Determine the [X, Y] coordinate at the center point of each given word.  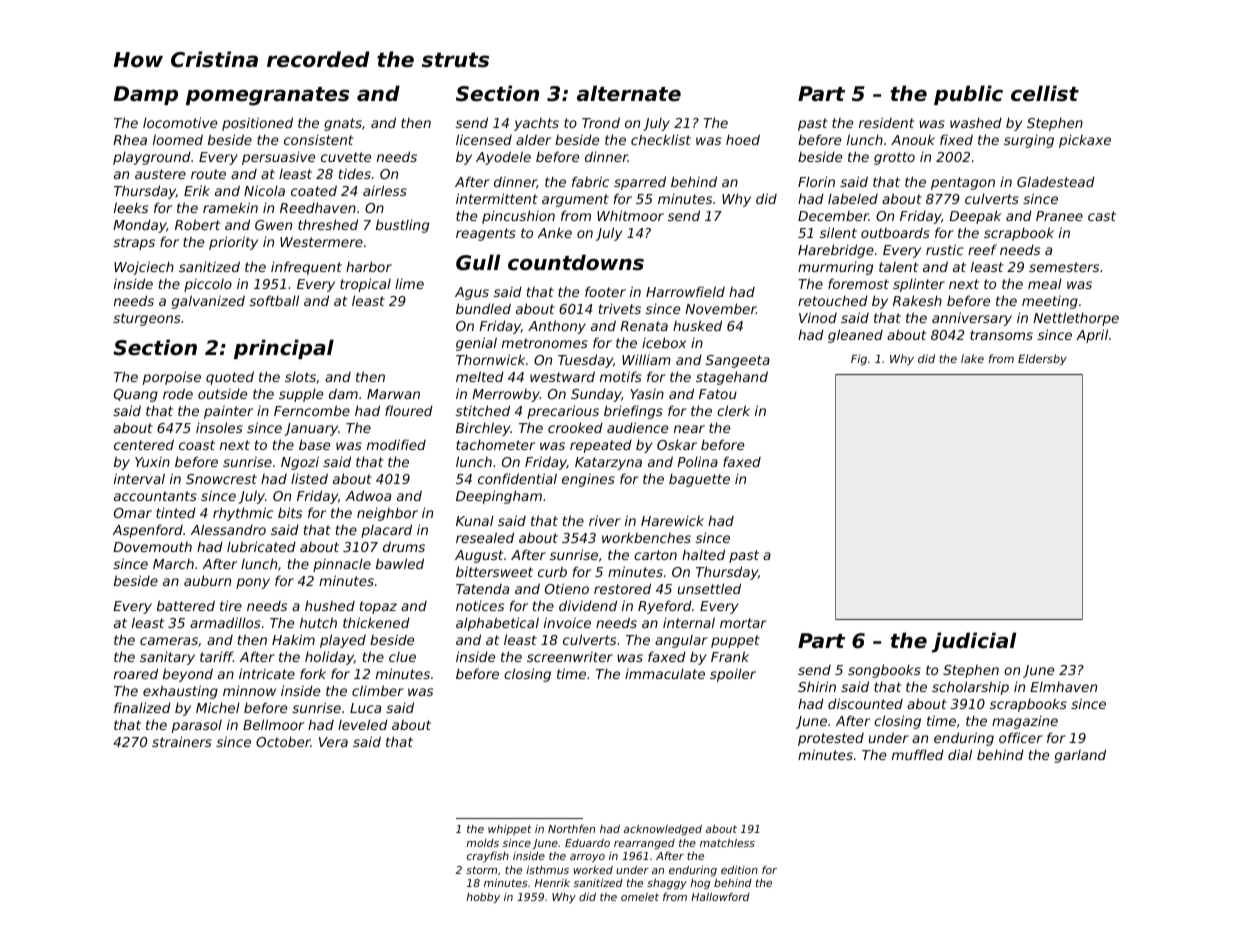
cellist [1045, 93]
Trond [601, 122]
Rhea [130, 139]
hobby [483, 898]
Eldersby [1042, 360]
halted [703, 554]
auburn [207, 580]
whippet [510, 830]
